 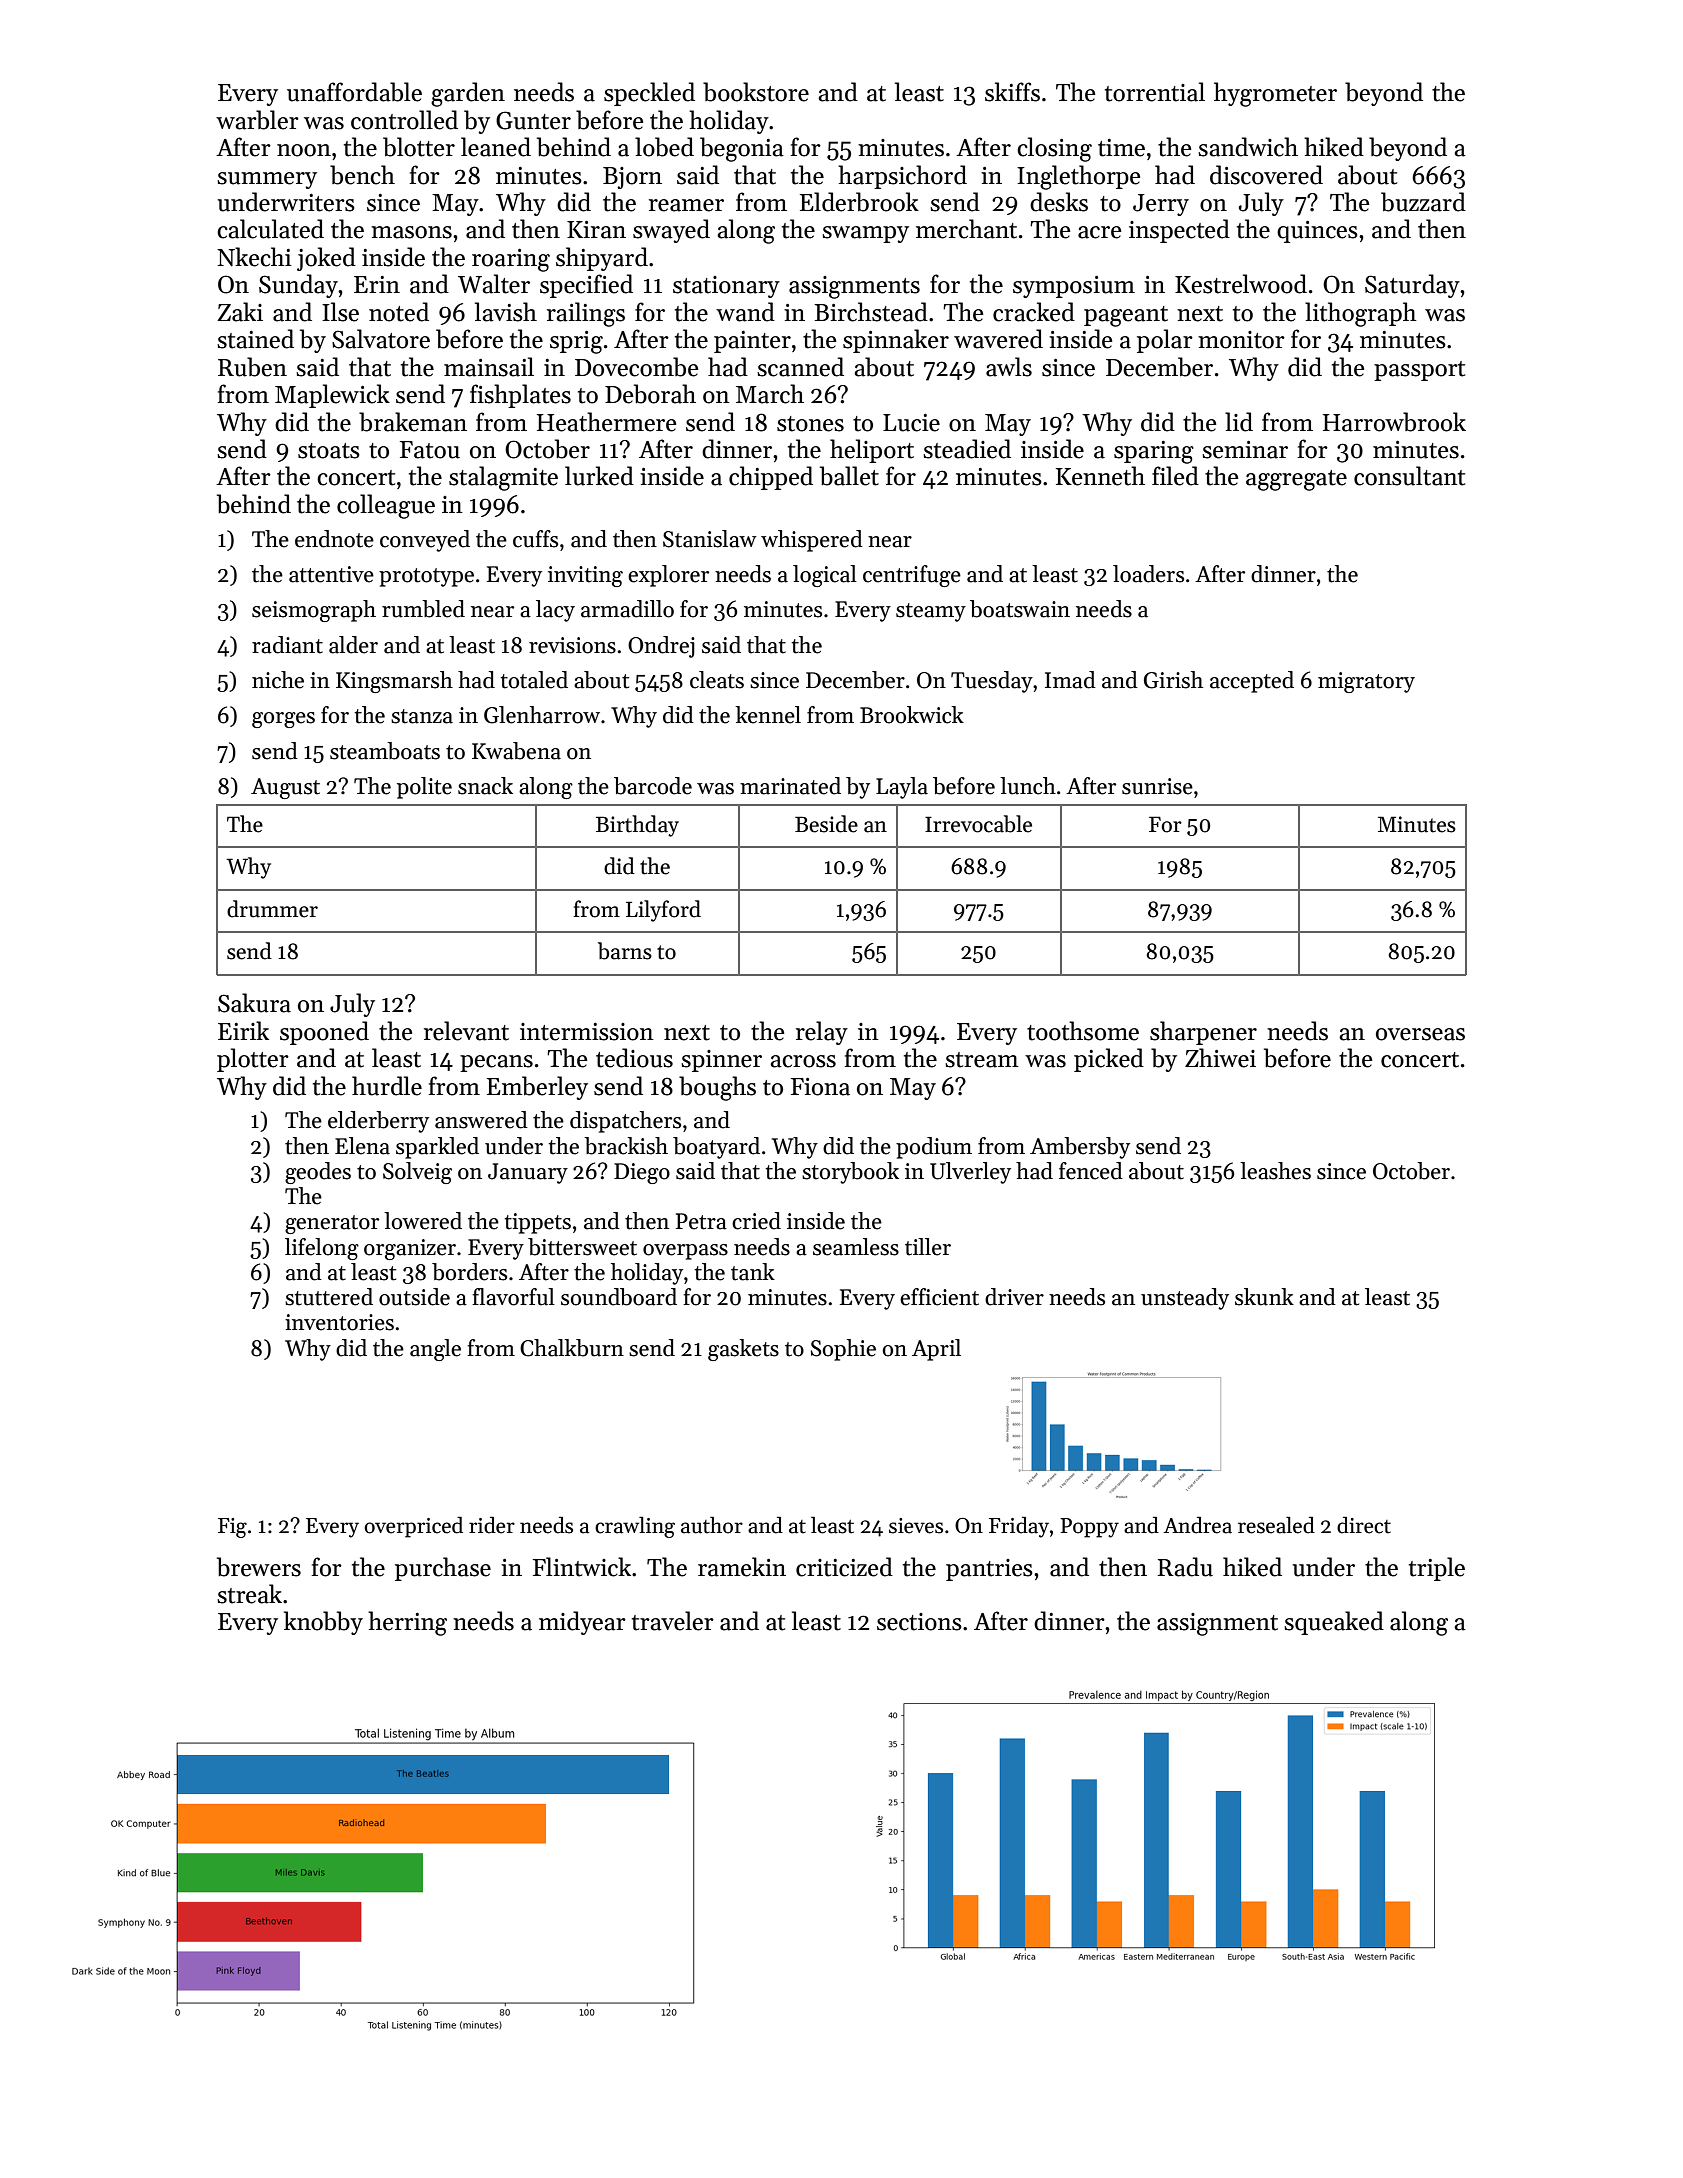 I want to click on lithograph, so click(x=1361, y=314).
